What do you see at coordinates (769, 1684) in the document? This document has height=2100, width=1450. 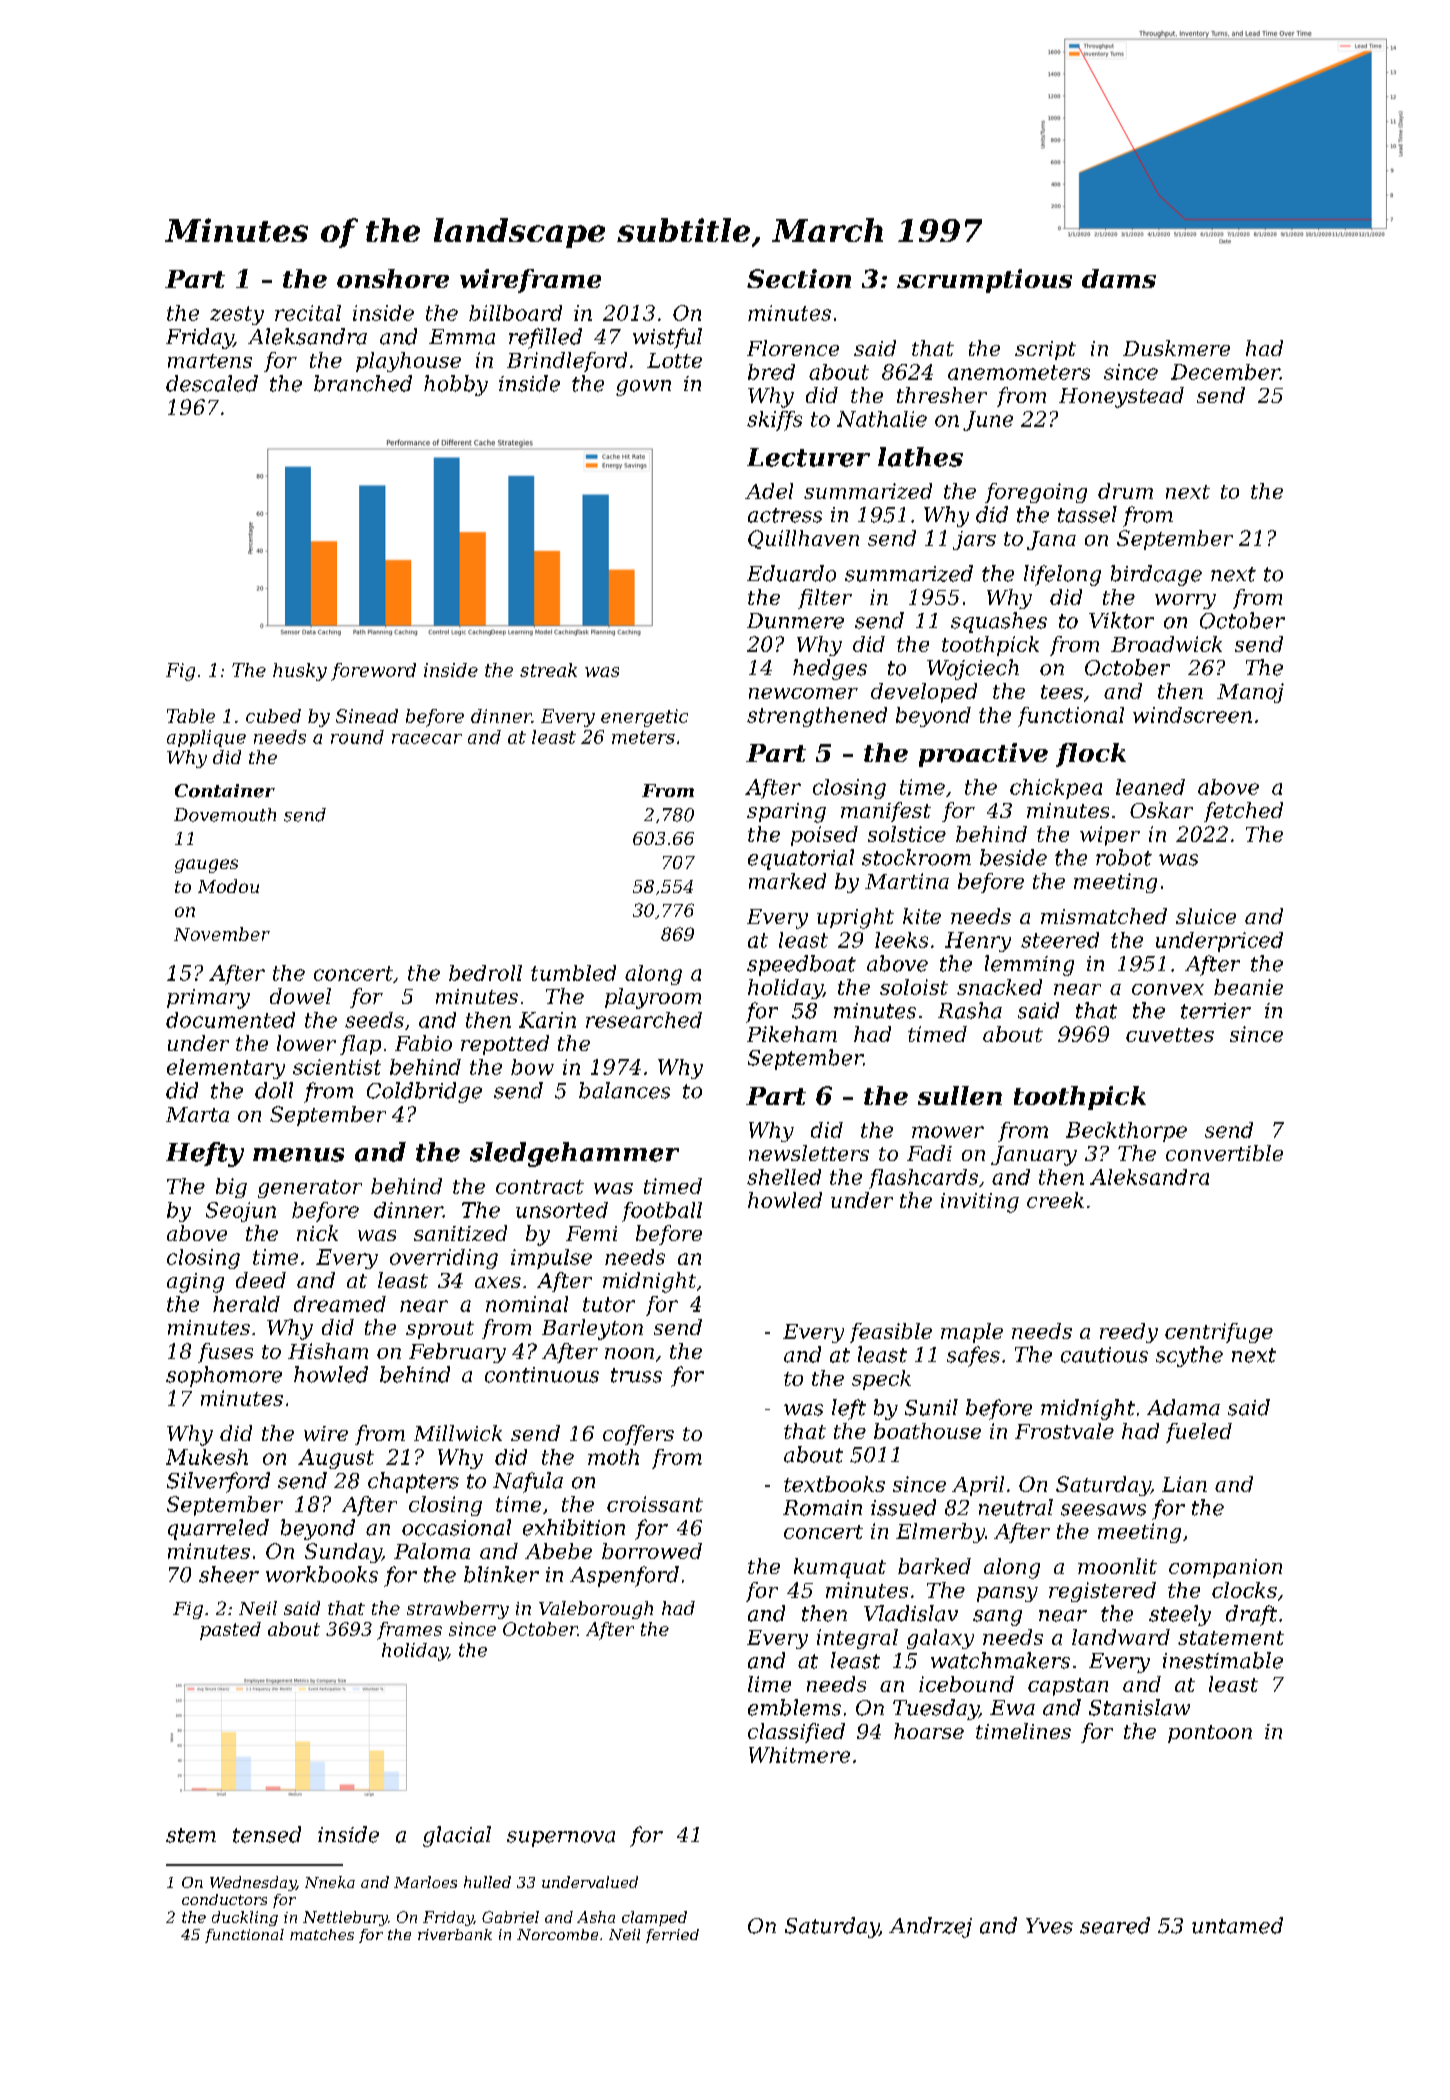 I see `lime` at bounding box center [769, 1684].
